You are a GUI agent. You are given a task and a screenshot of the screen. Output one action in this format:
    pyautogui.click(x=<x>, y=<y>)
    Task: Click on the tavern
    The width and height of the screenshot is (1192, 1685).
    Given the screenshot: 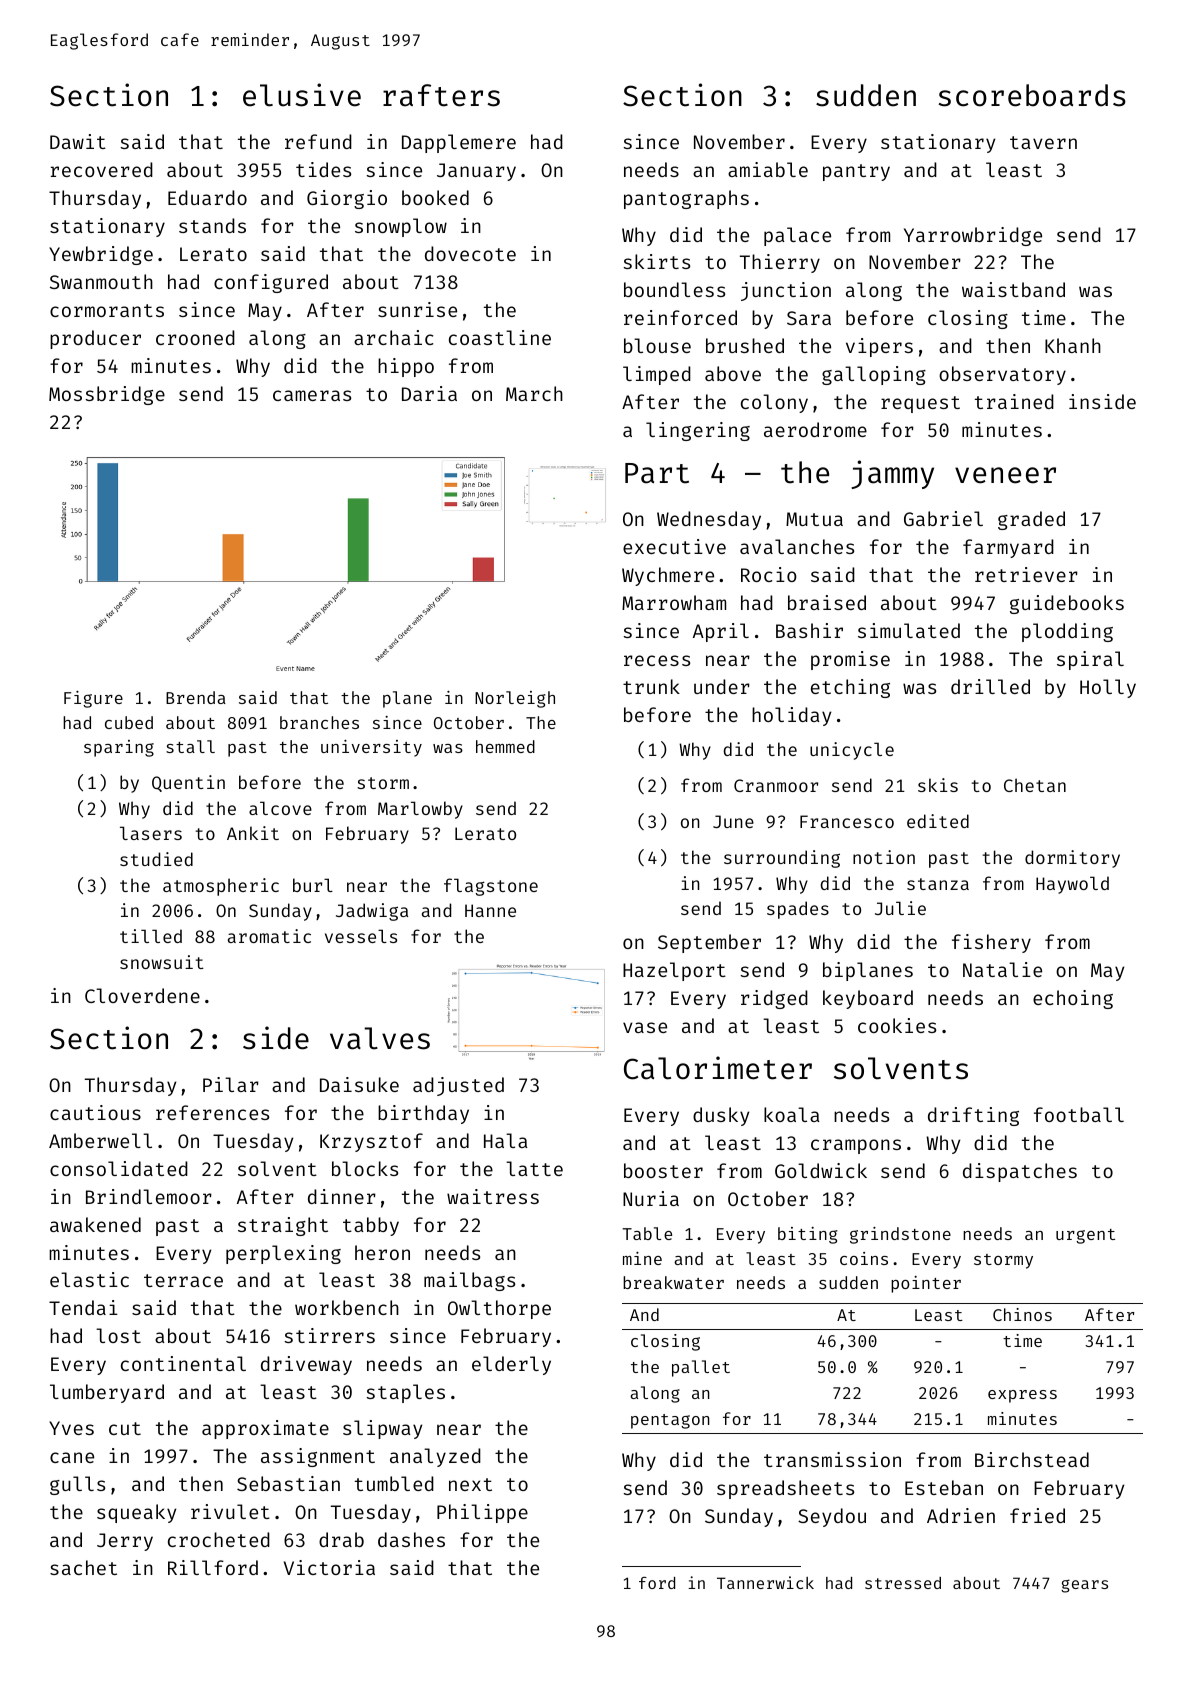 What is the action you would take?
    pyautogui.click(x=1043, y=142)
